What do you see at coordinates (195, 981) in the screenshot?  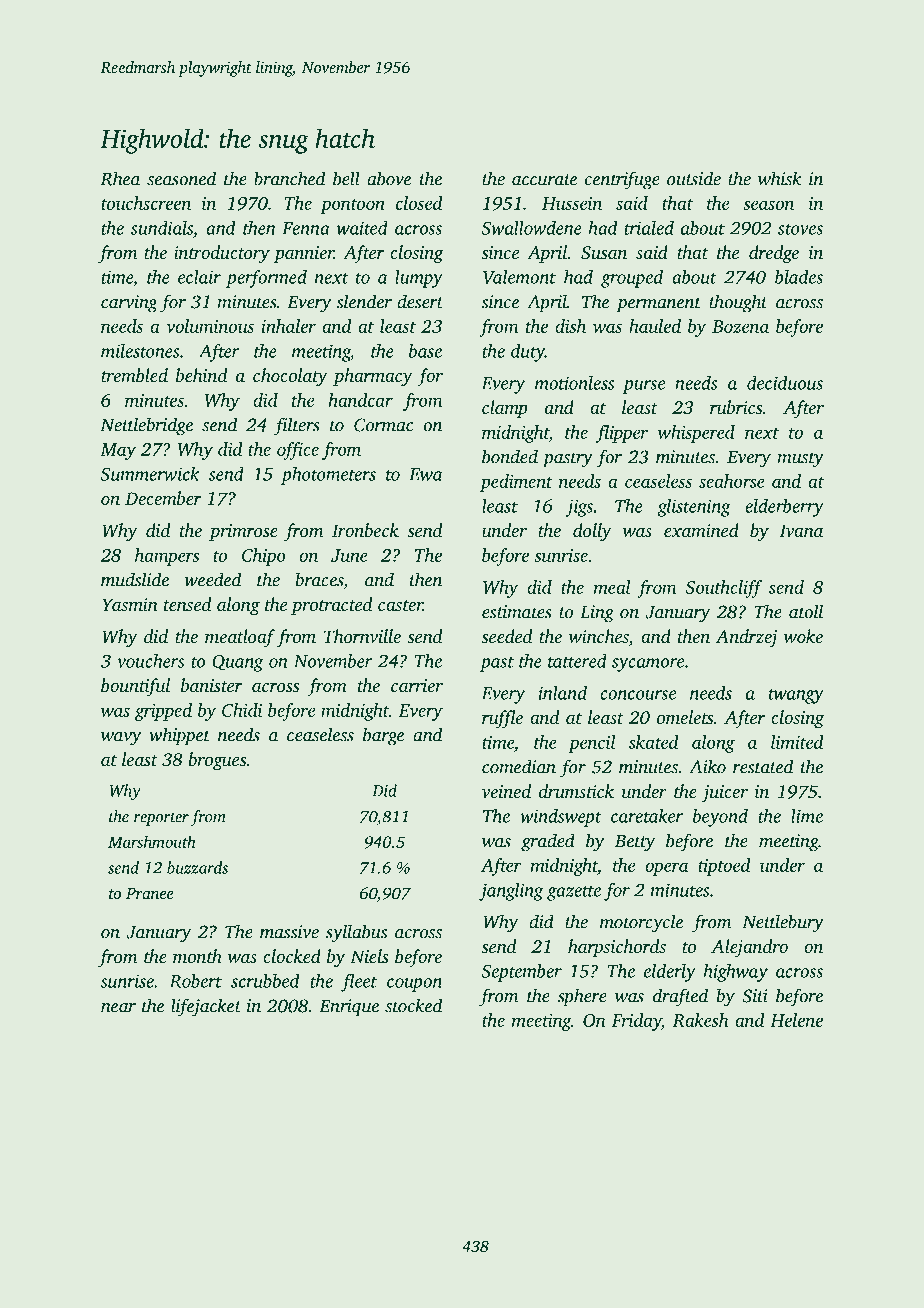 I see `Robert` at bounding box center [195, 981].
